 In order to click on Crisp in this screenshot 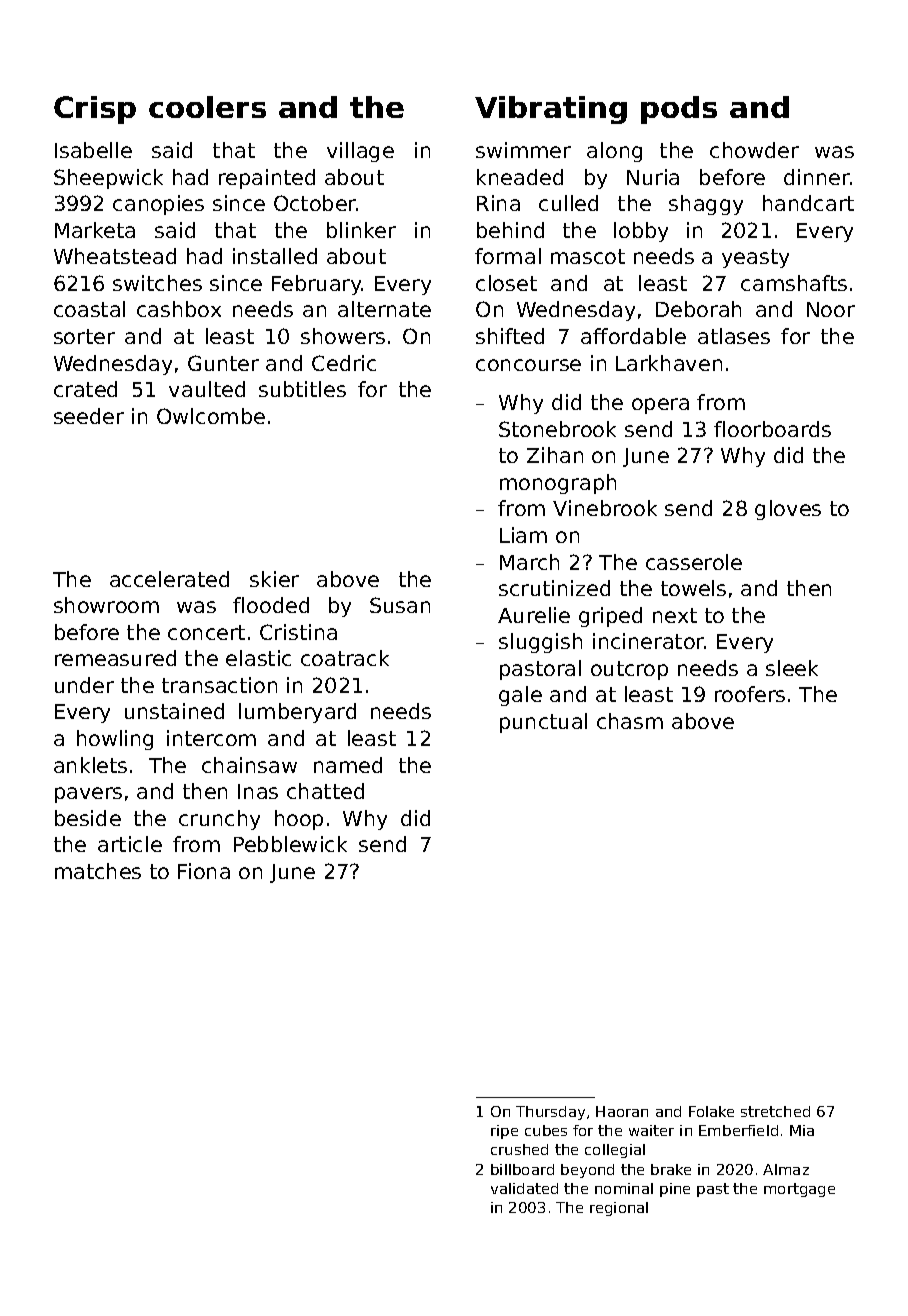, I will do `click(95, 110)`.
